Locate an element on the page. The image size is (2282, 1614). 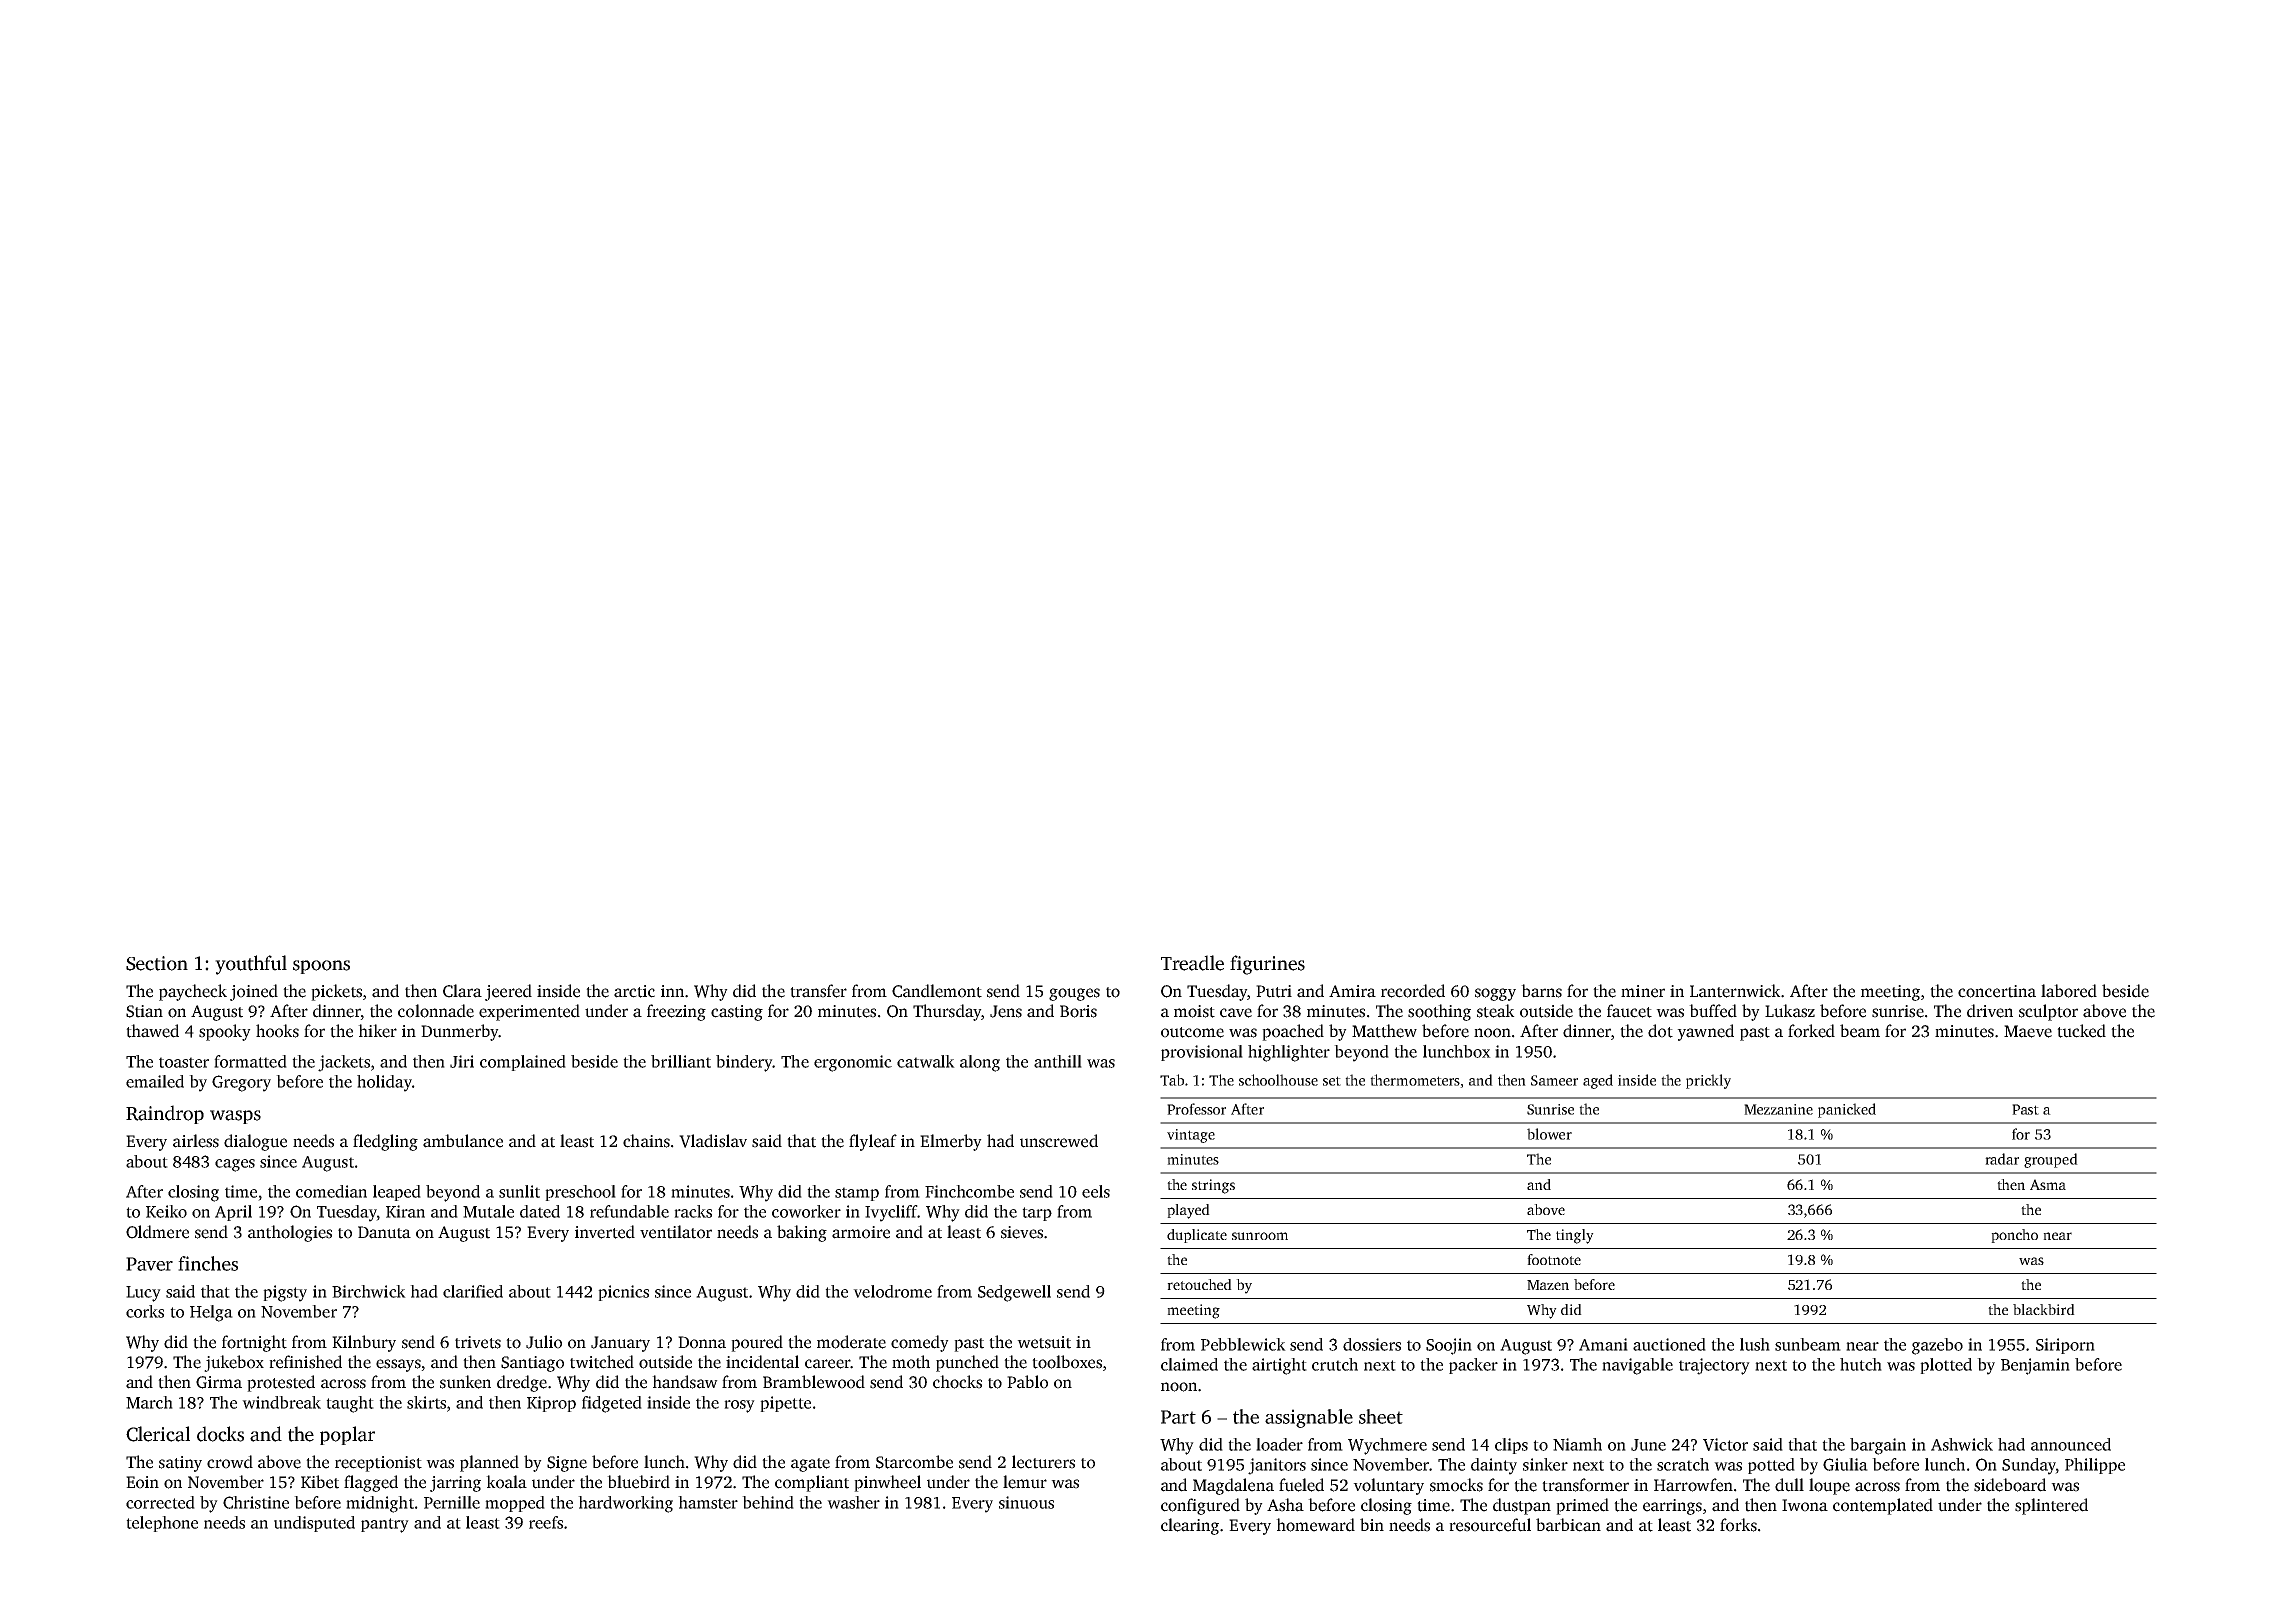
Tab is located at coordinates (1172, 1080).
